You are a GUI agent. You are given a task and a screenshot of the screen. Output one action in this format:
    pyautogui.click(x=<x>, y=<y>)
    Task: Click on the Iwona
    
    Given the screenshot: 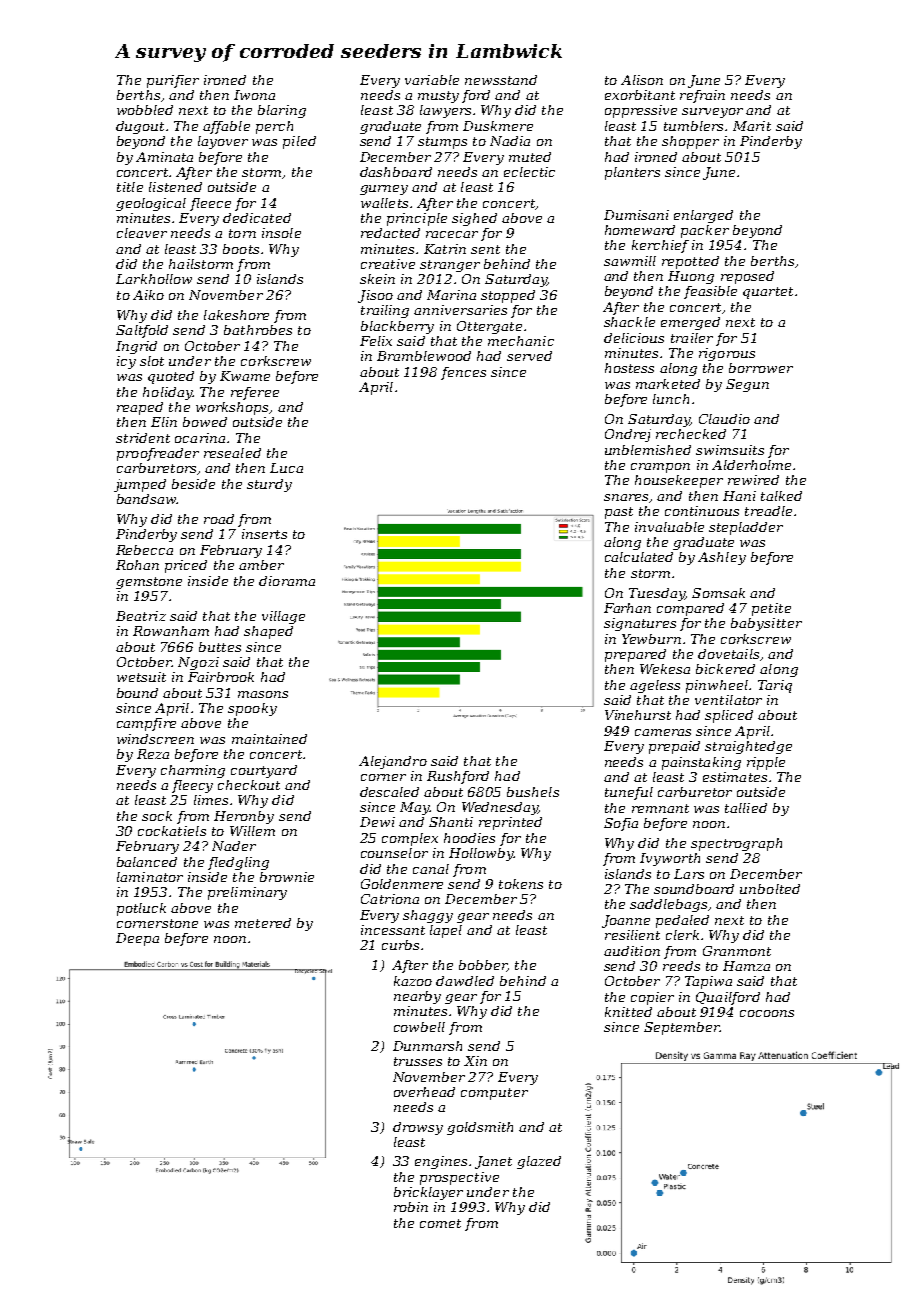 What is the action you would take?
    pyautogui.click(x=254, y=95)
